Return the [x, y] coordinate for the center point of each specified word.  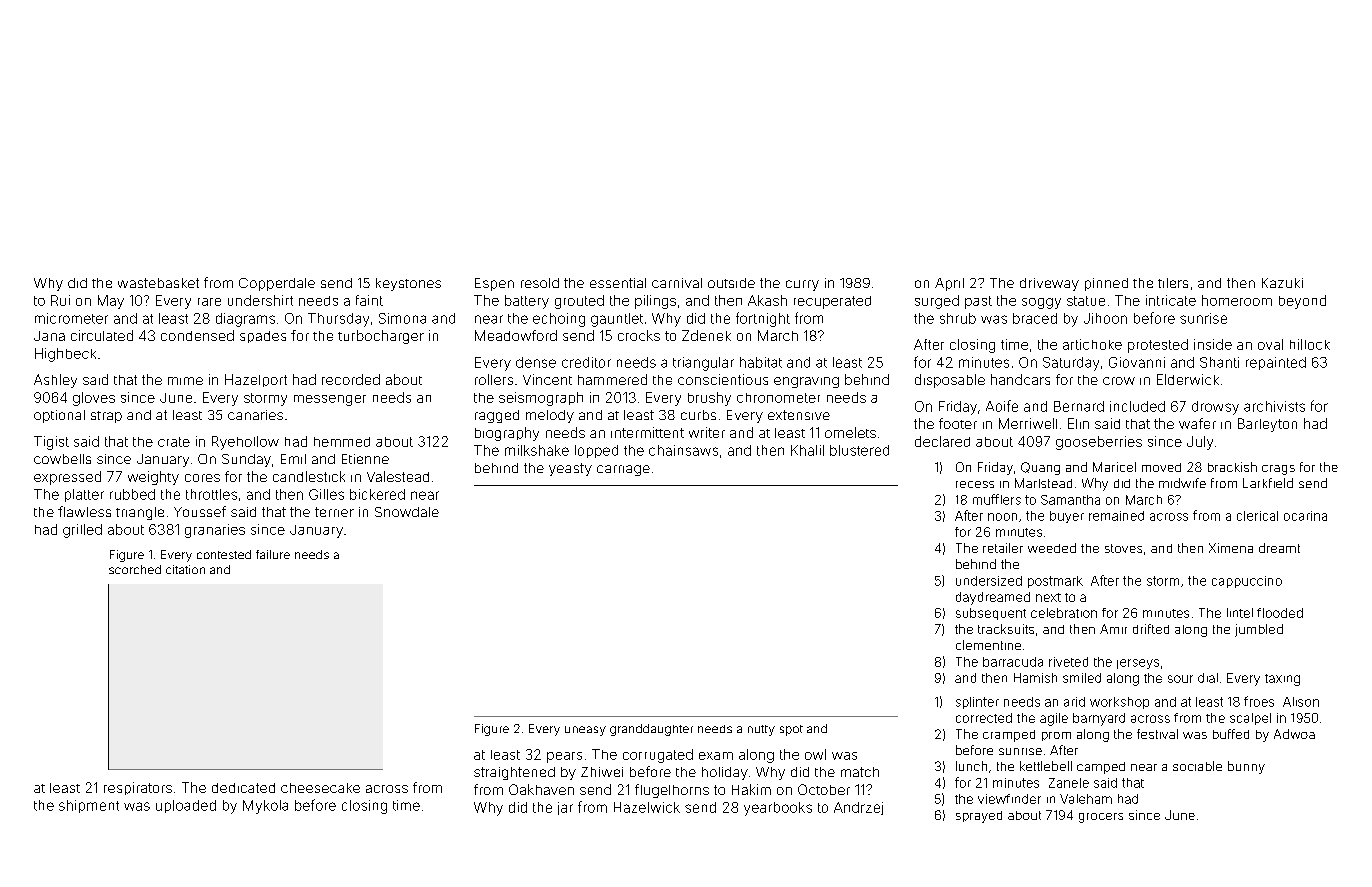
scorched [135, 569]
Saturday [1071, 364]
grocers [1101, 818]
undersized [989, 581]
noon [1002, 517]
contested [224, 554]
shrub [958, 318]
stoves [1123, 548]
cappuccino [1247, 582]
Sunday [246, 460]
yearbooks [778, 809]
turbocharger [381, 337]
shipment [89, 806]
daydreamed [993, 598]
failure [273, 554]
